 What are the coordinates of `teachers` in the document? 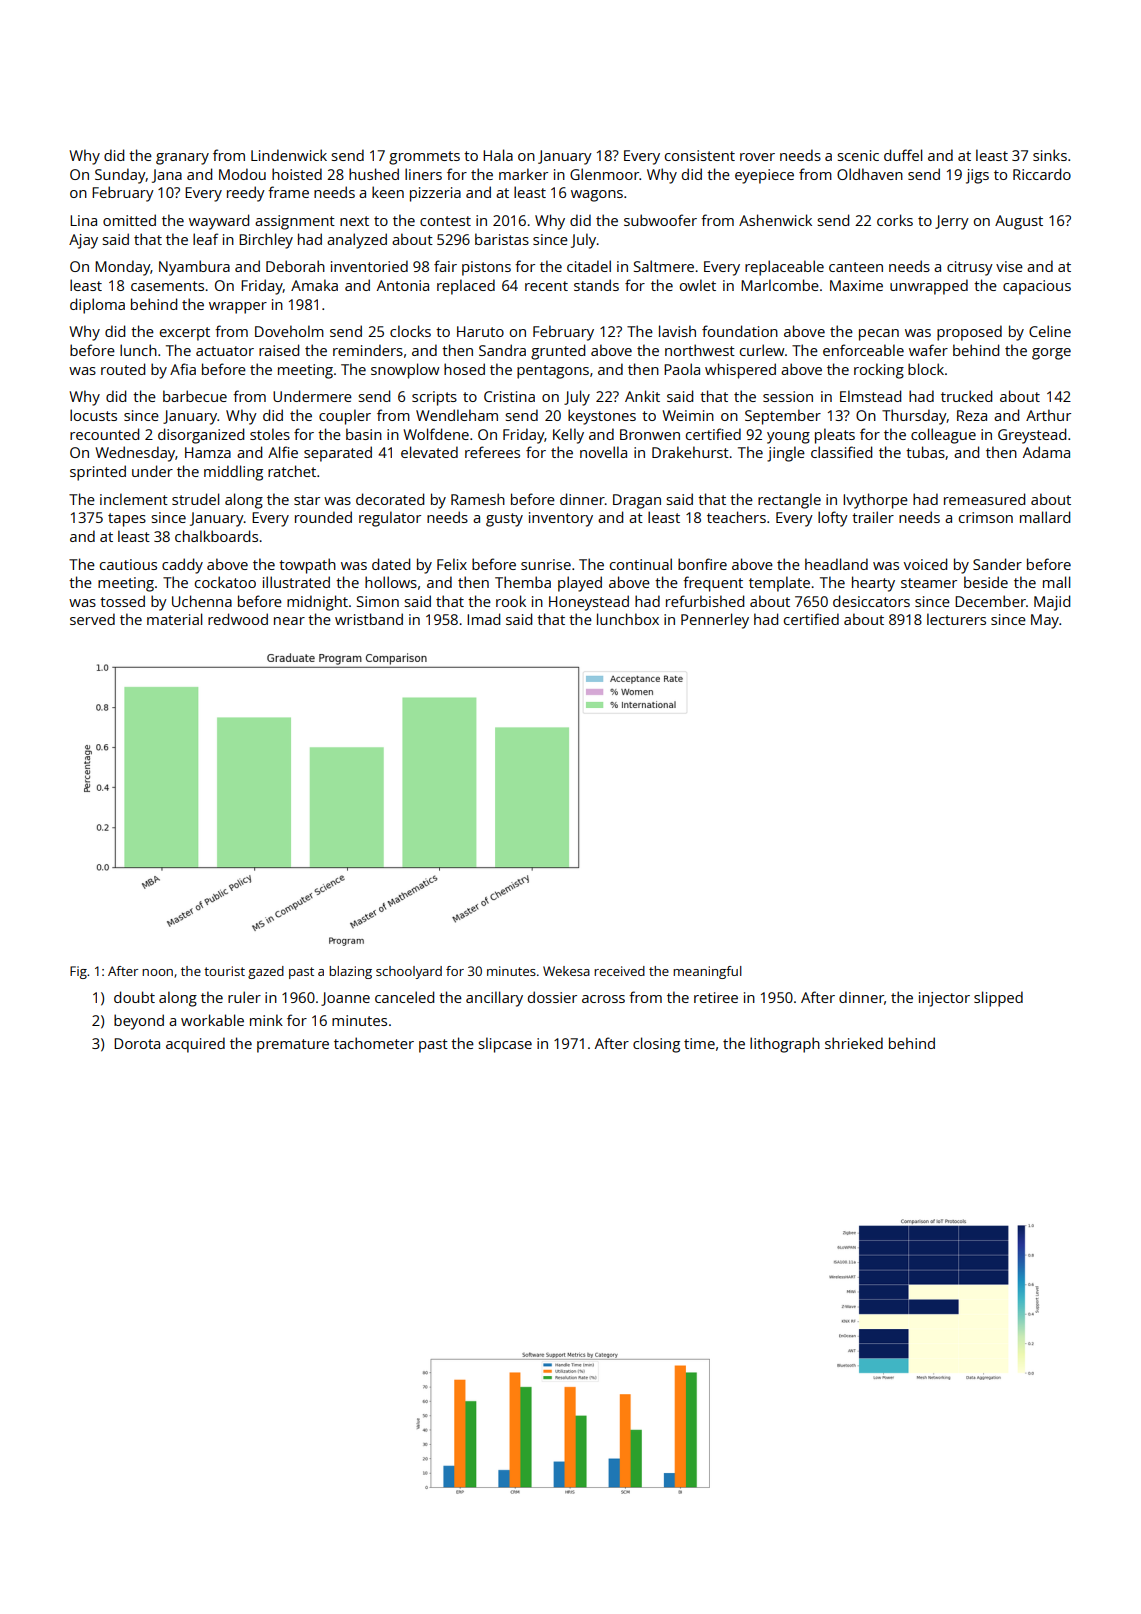 It's located at (736, 517).
